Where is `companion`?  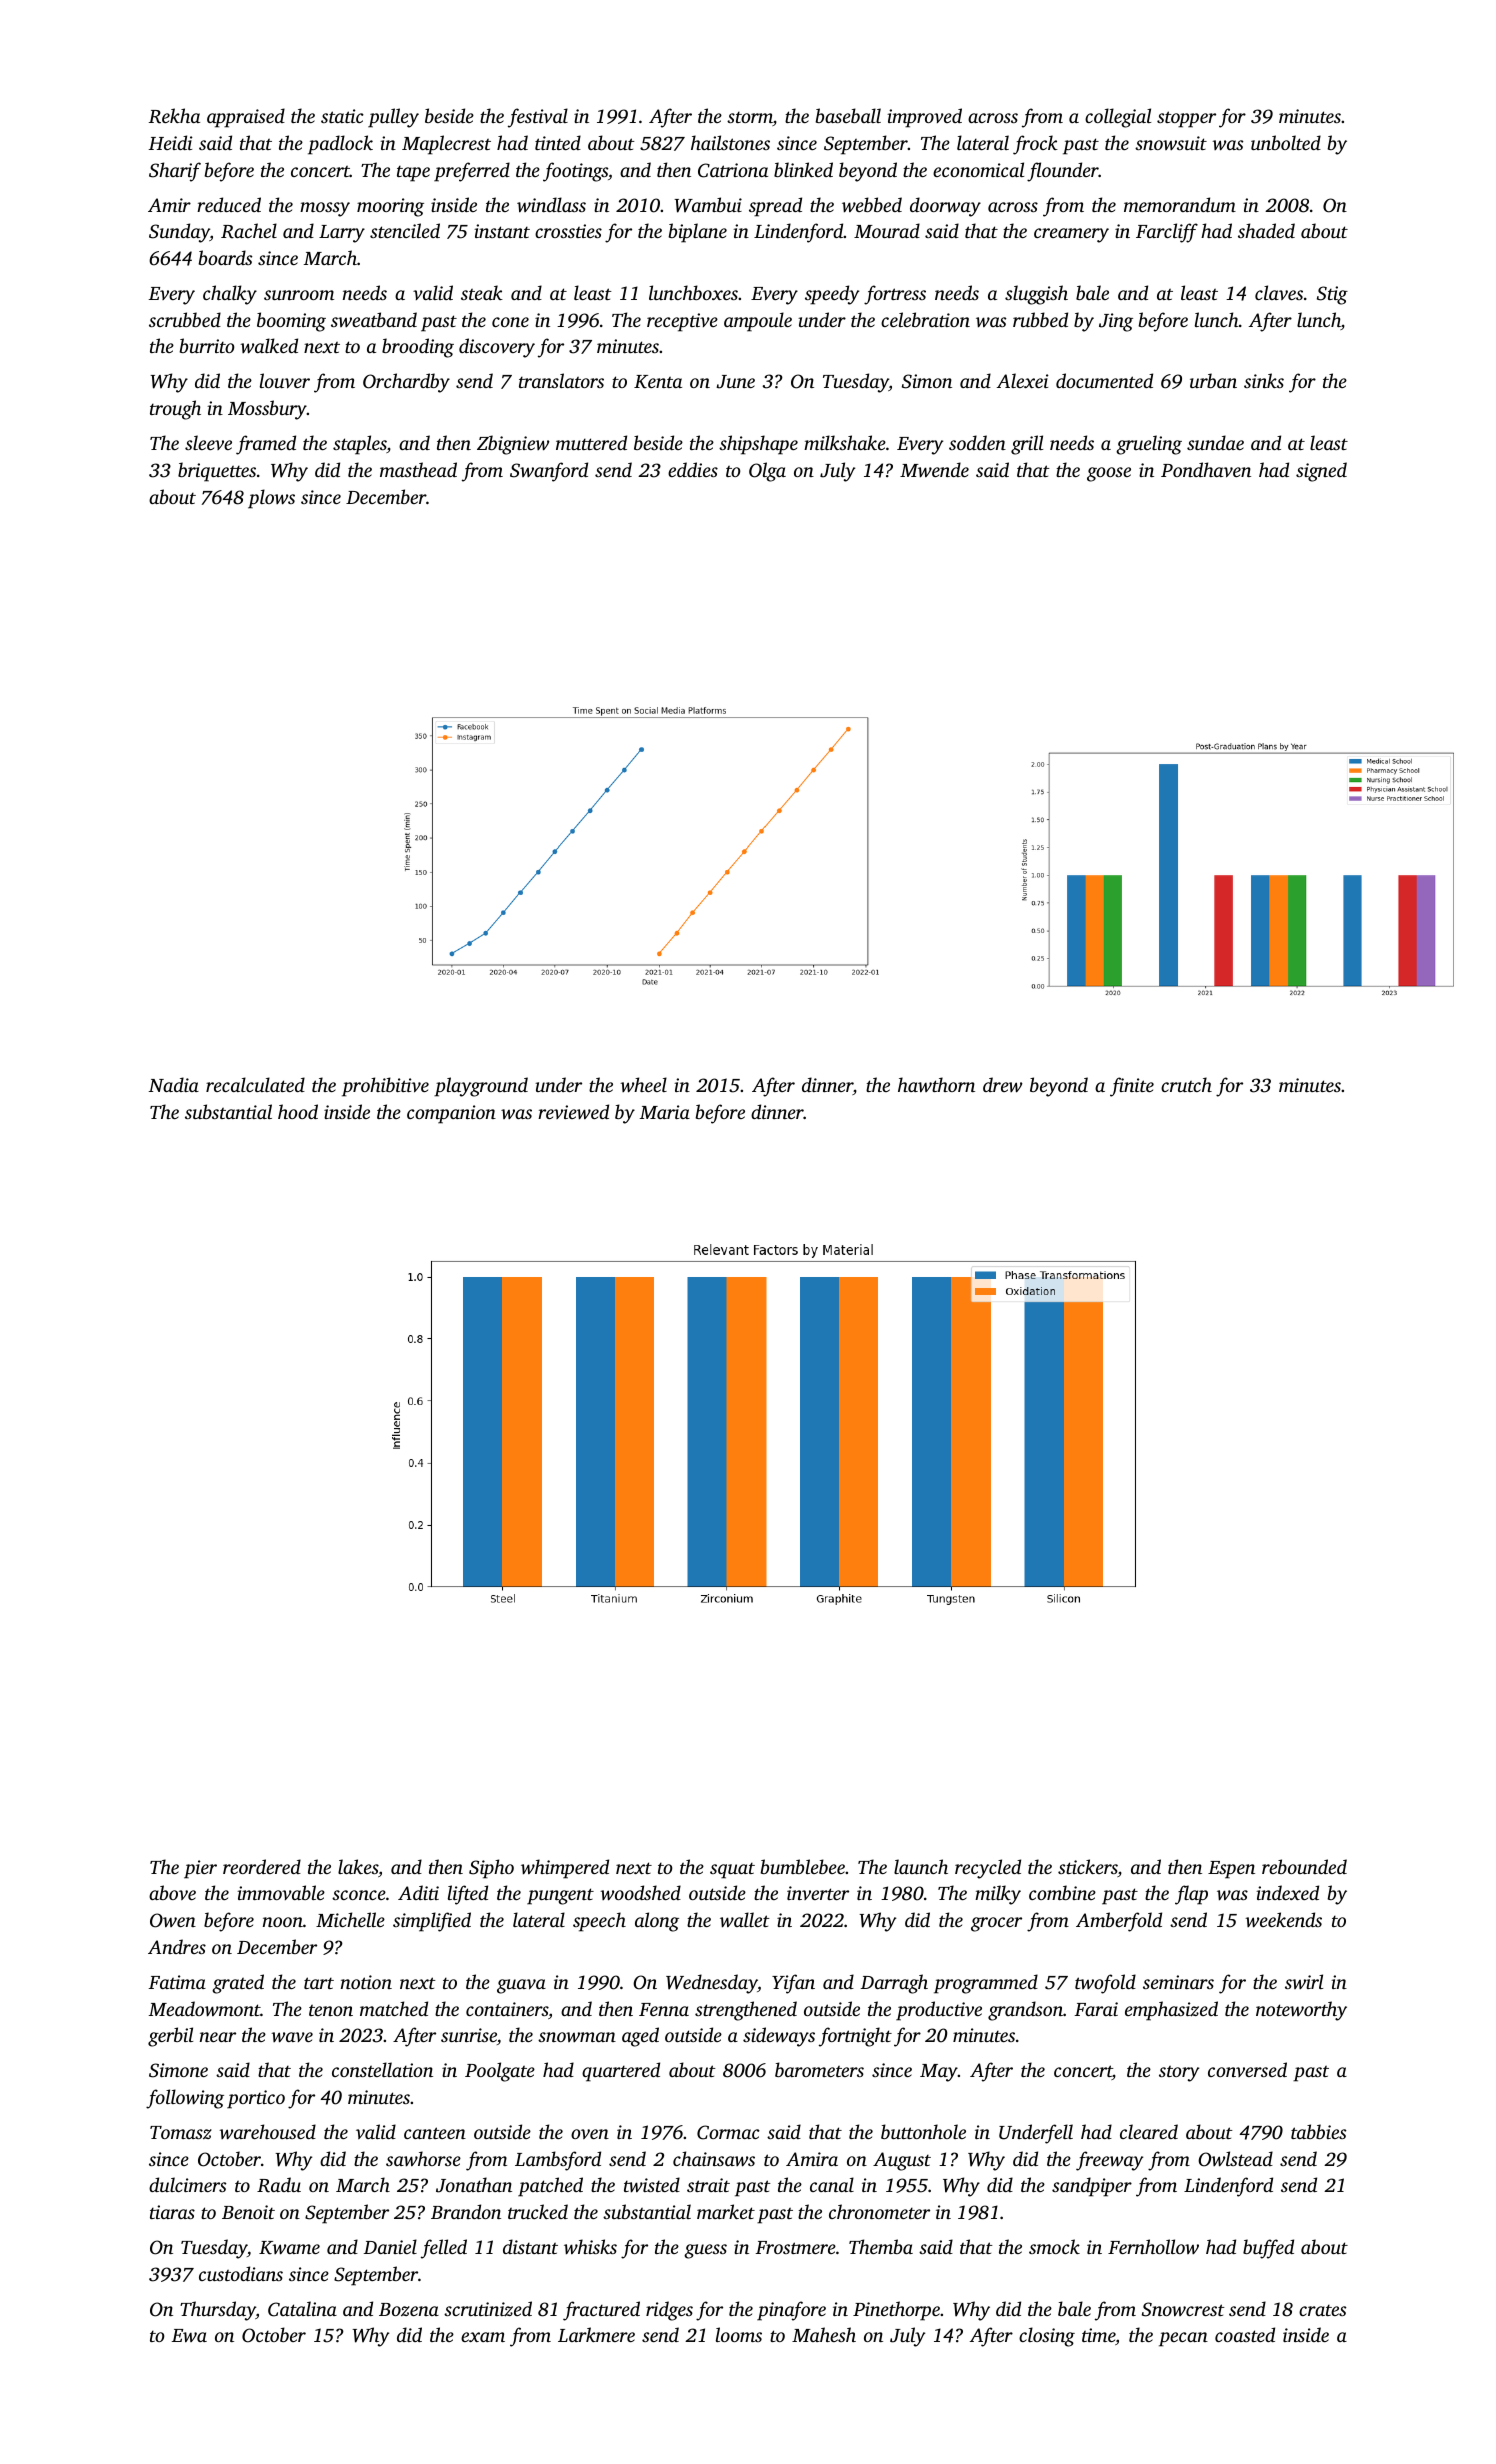 companion is located at coordinates (451, 1114).
